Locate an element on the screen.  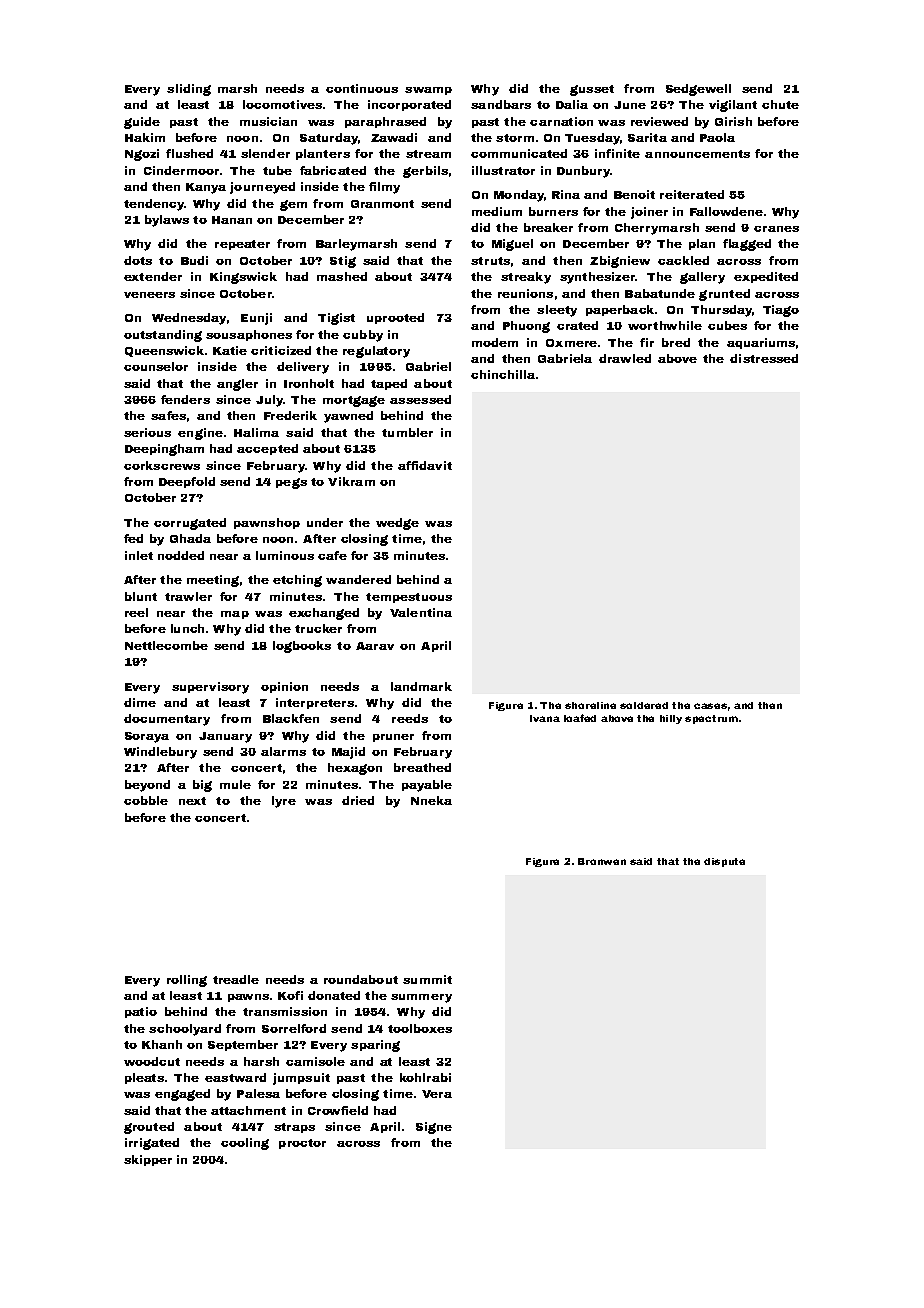
Granmont is located at coordinates (382, 204).
